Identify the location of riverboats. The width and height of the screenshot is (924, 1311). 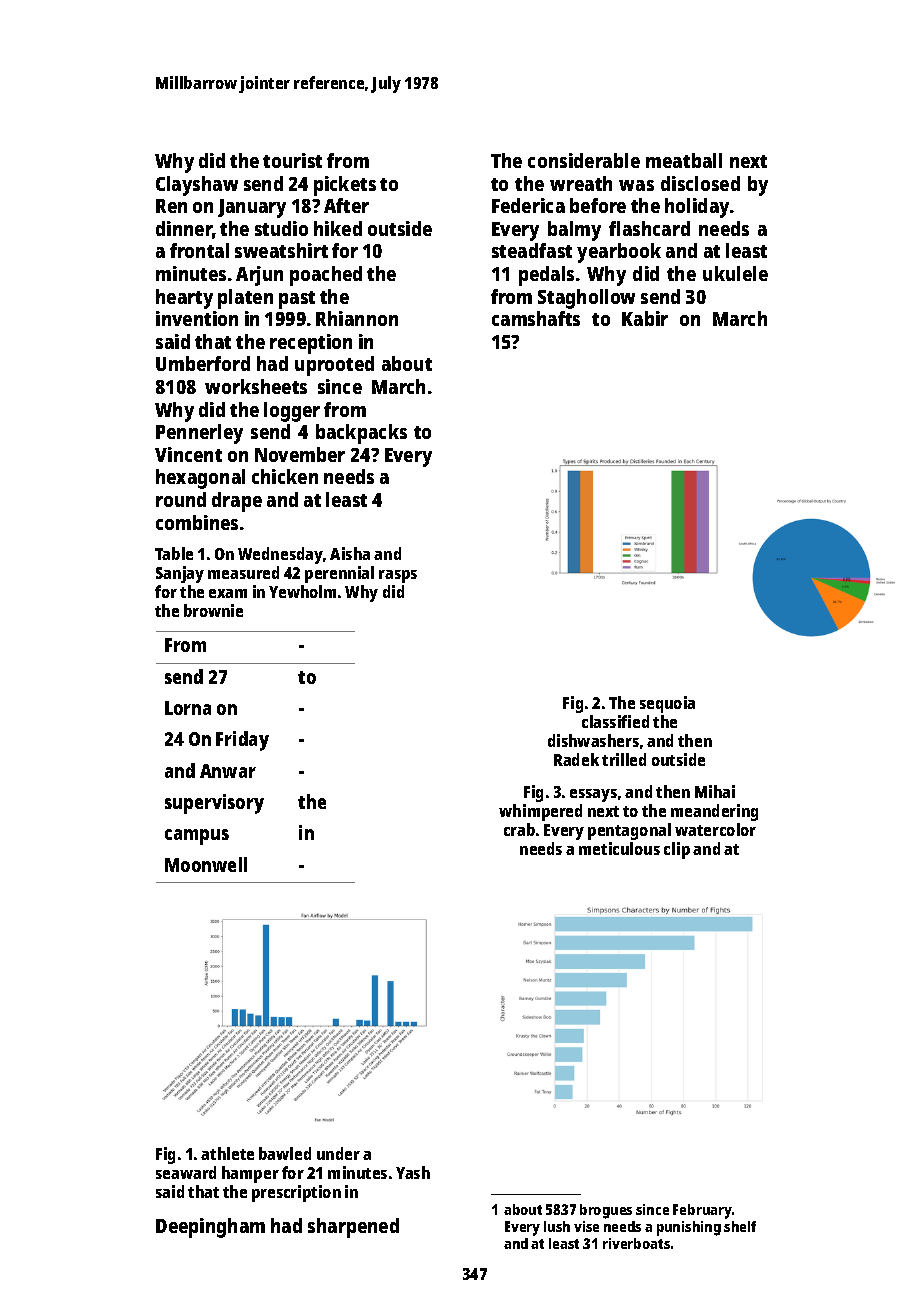
(636, 1243).
